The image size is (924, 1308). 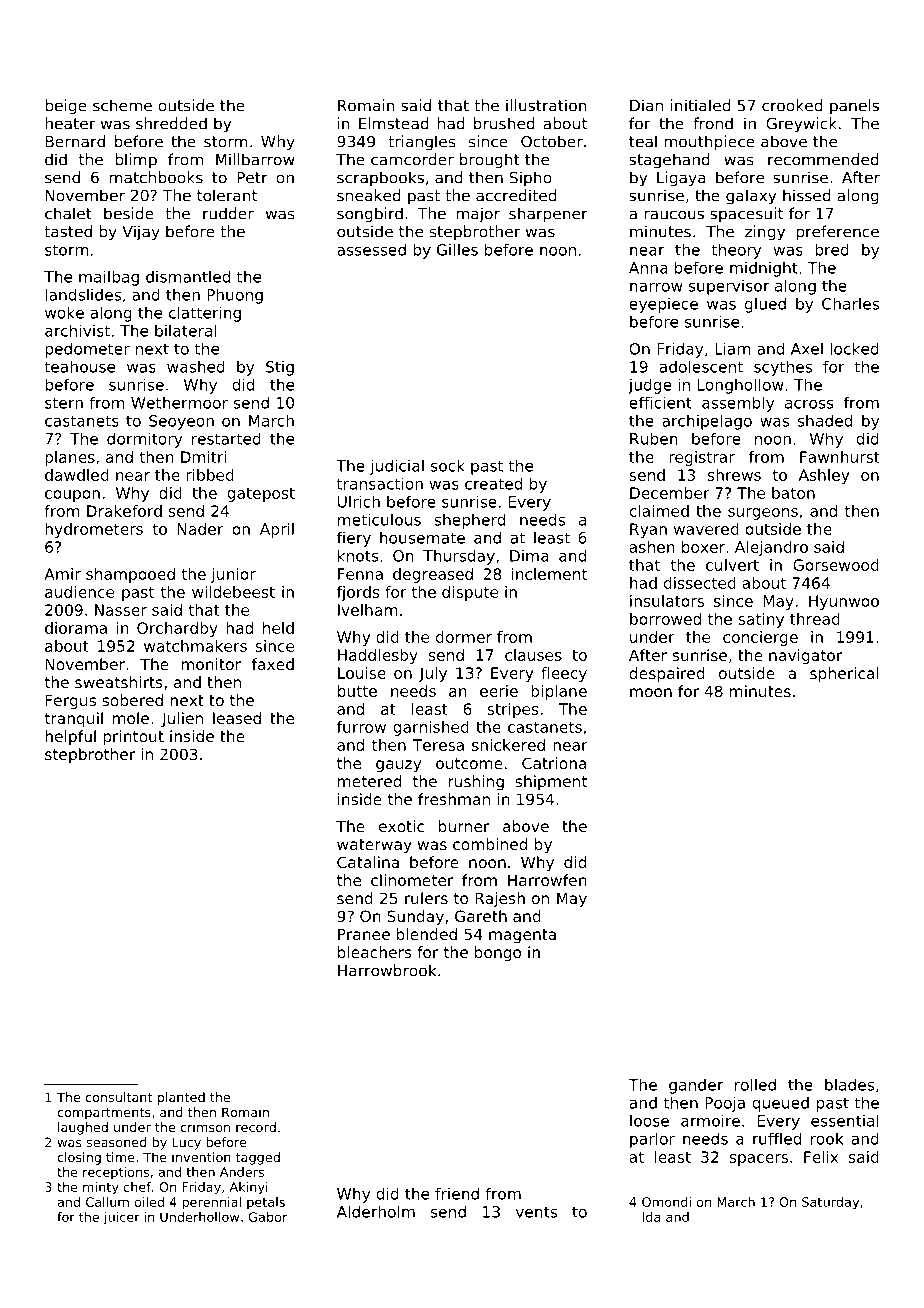 What do you see at coordinates (71, 701) in the screenshot?
I see `Fergus` at bounding box center [71, 701].
